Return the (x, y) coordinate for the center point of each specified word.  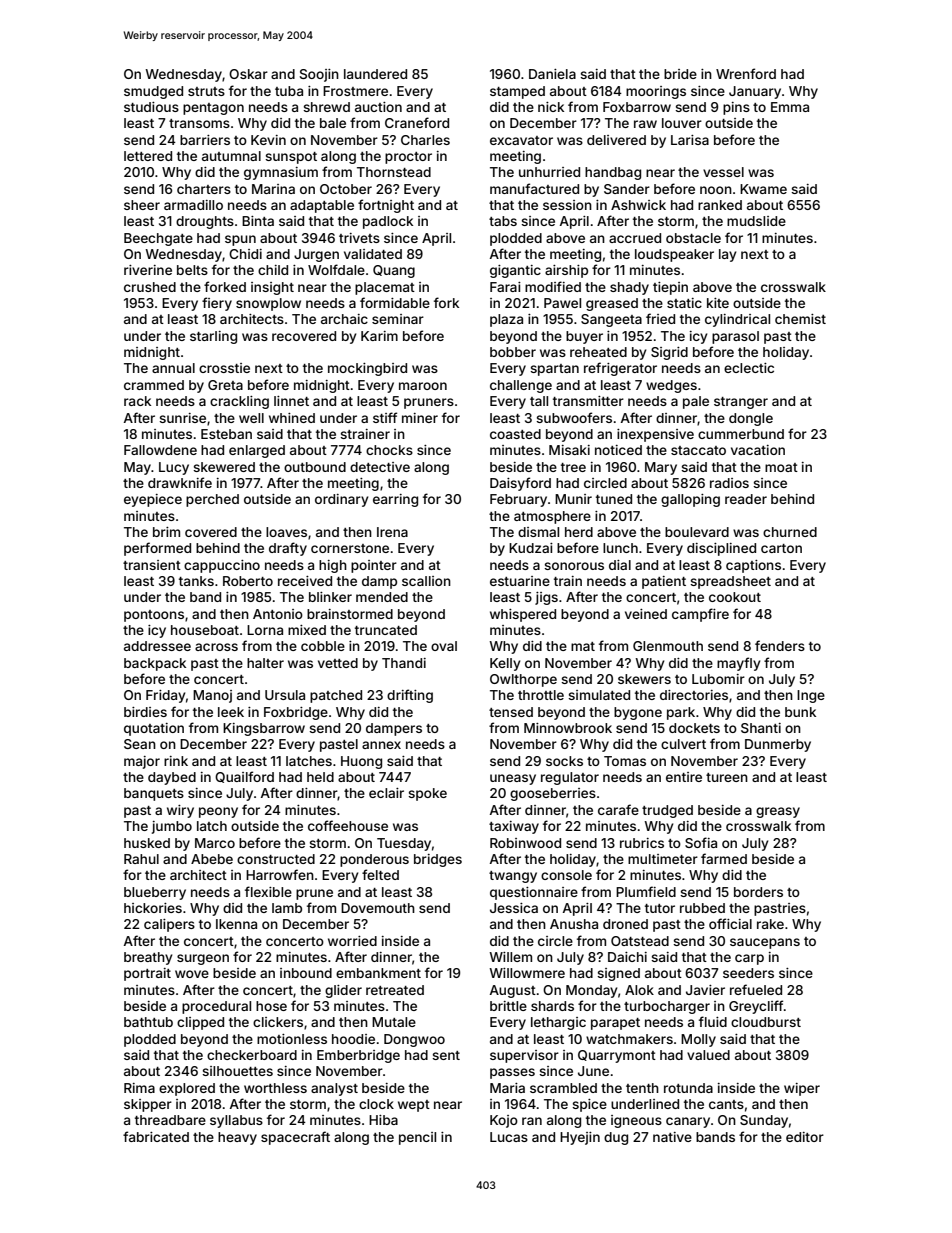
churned (790, 532)
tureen (727, 777)
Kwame (763, 189)
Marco (215, 843)
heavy (237, 1138)
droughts (205, 222)
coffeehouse (348, 825)
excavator (521, 140)
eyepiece (153, 500)
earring (395, 500)
